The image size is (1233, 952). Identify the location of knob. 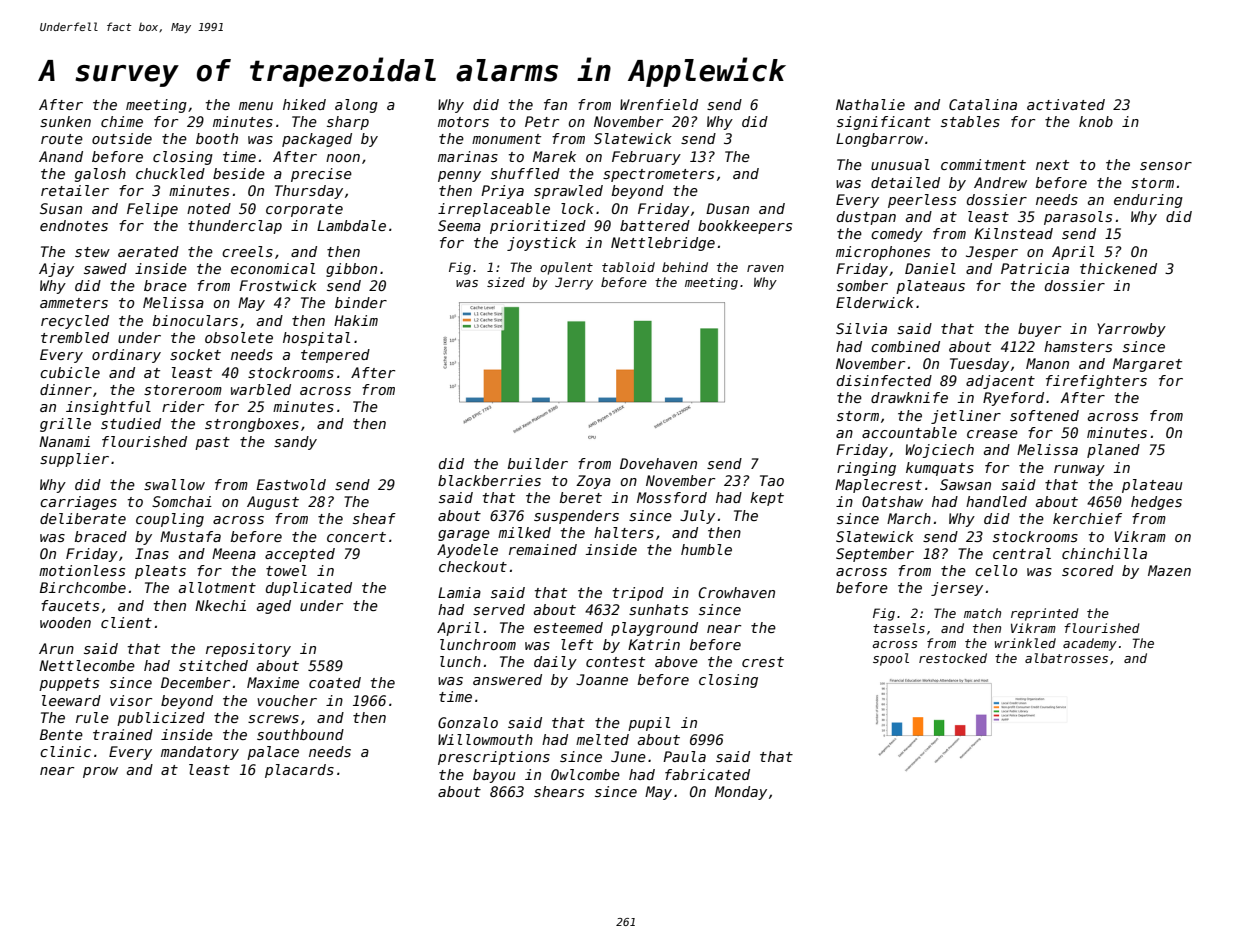
(1096, 121).
